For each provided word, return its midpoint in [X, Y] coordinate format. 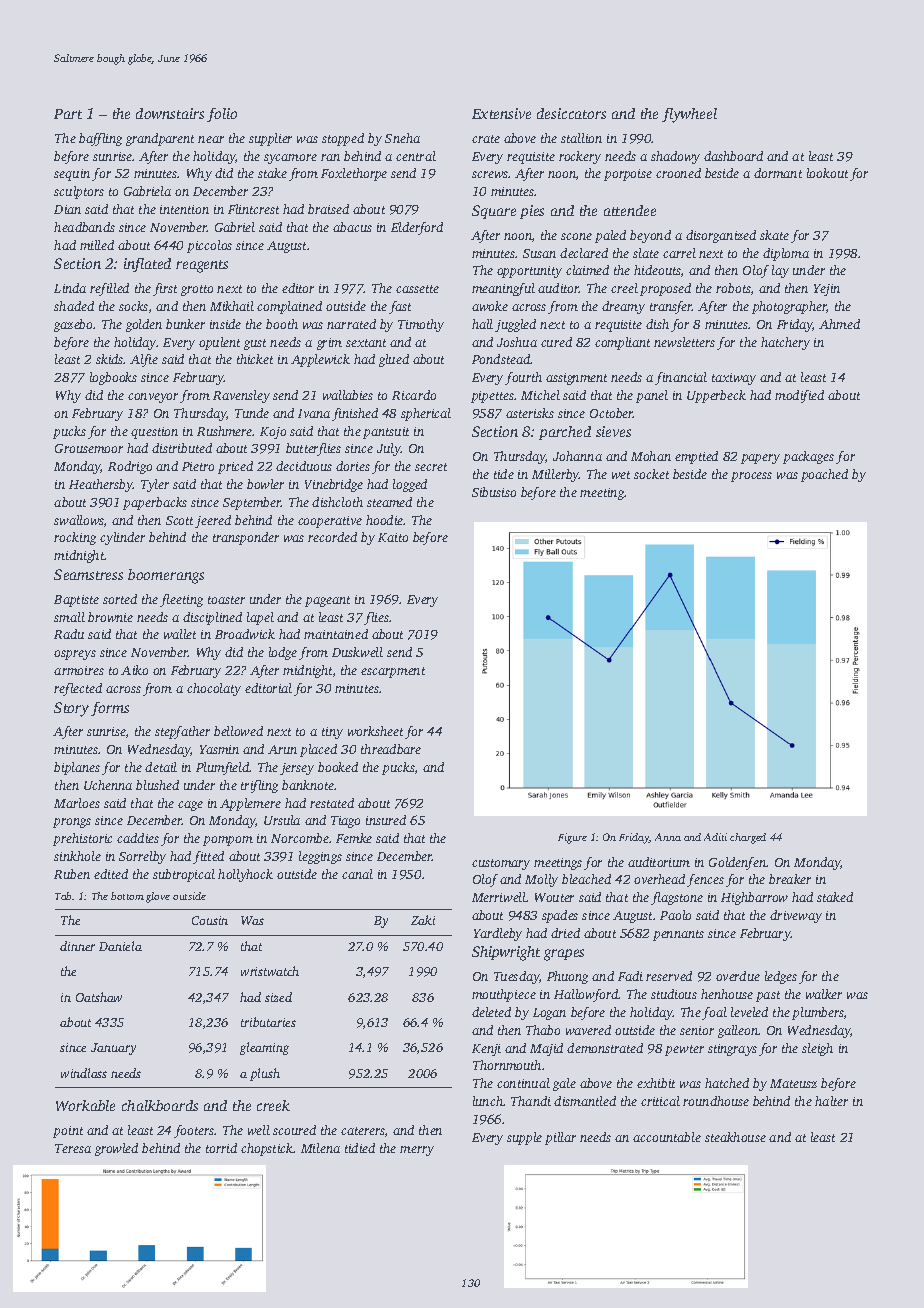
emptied [696, 457]
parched [565, 433]
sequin [72, 175]
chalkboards [160, 1105]
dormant [778, 173]
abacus [352, 227]
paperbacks [155, 503]
